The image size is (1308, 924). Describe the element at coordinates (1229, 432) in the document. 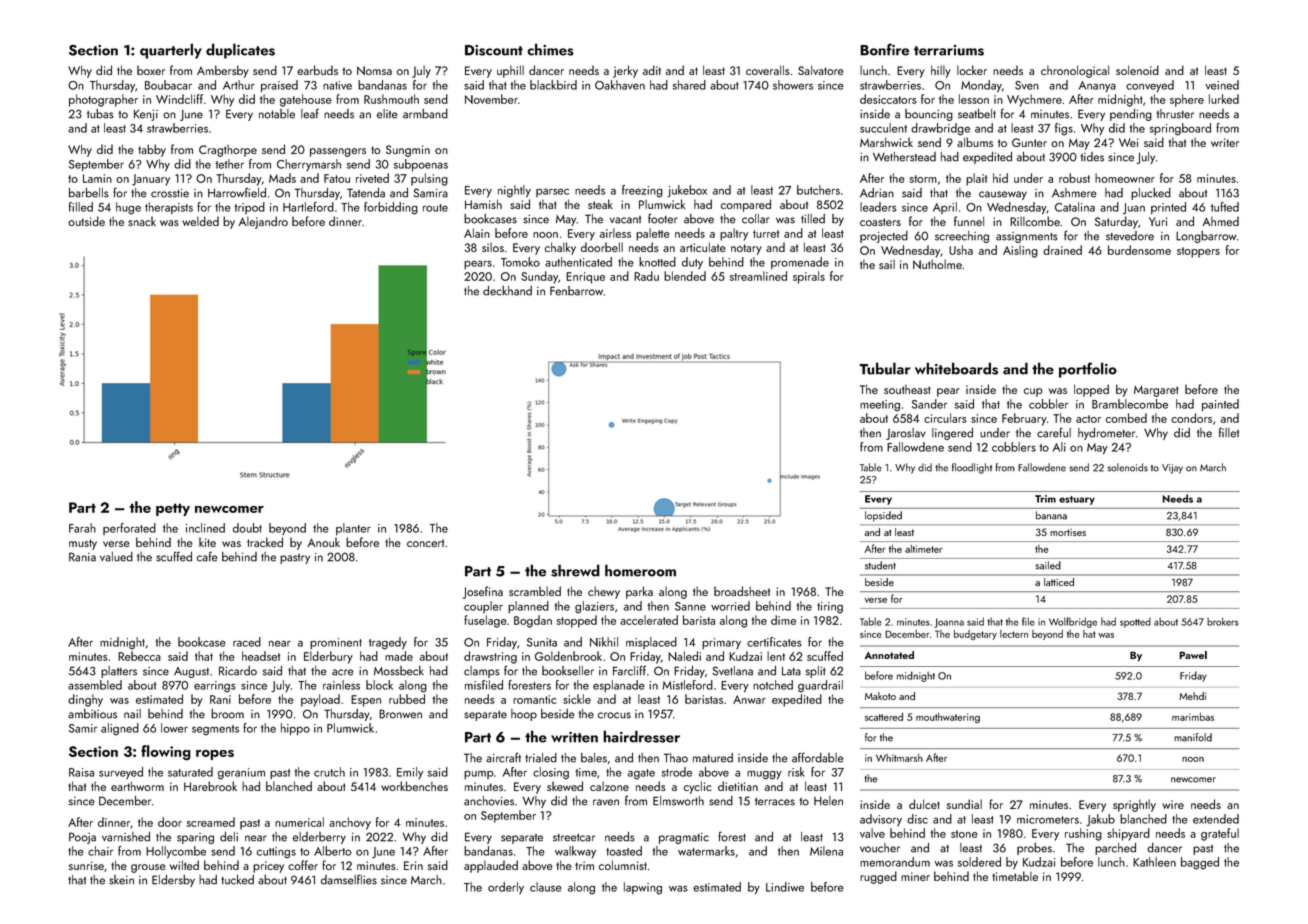

I see `fillet` at that location.
